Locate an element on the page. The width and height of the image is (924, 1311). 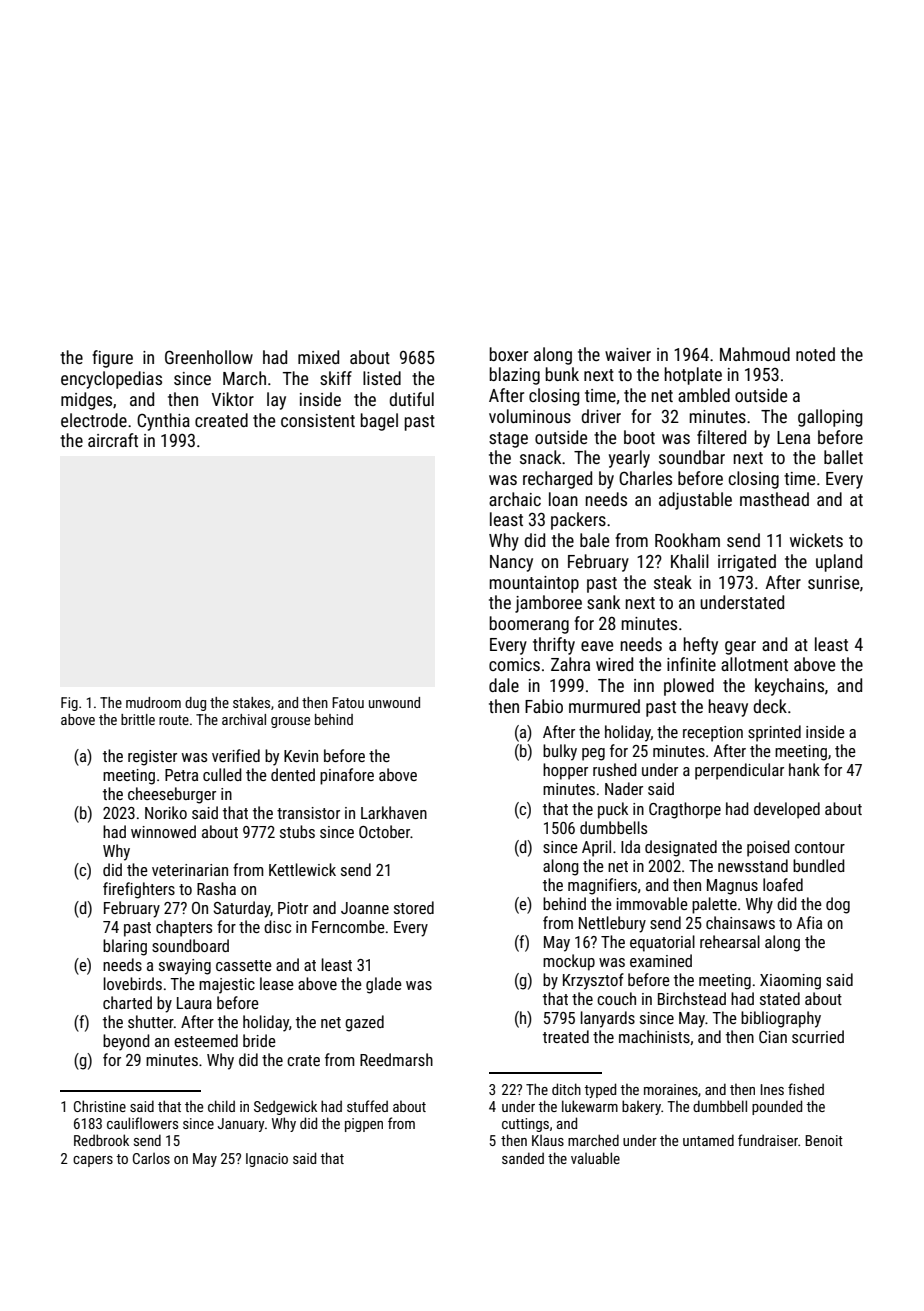
figure is located at coordinates (112, 359).
